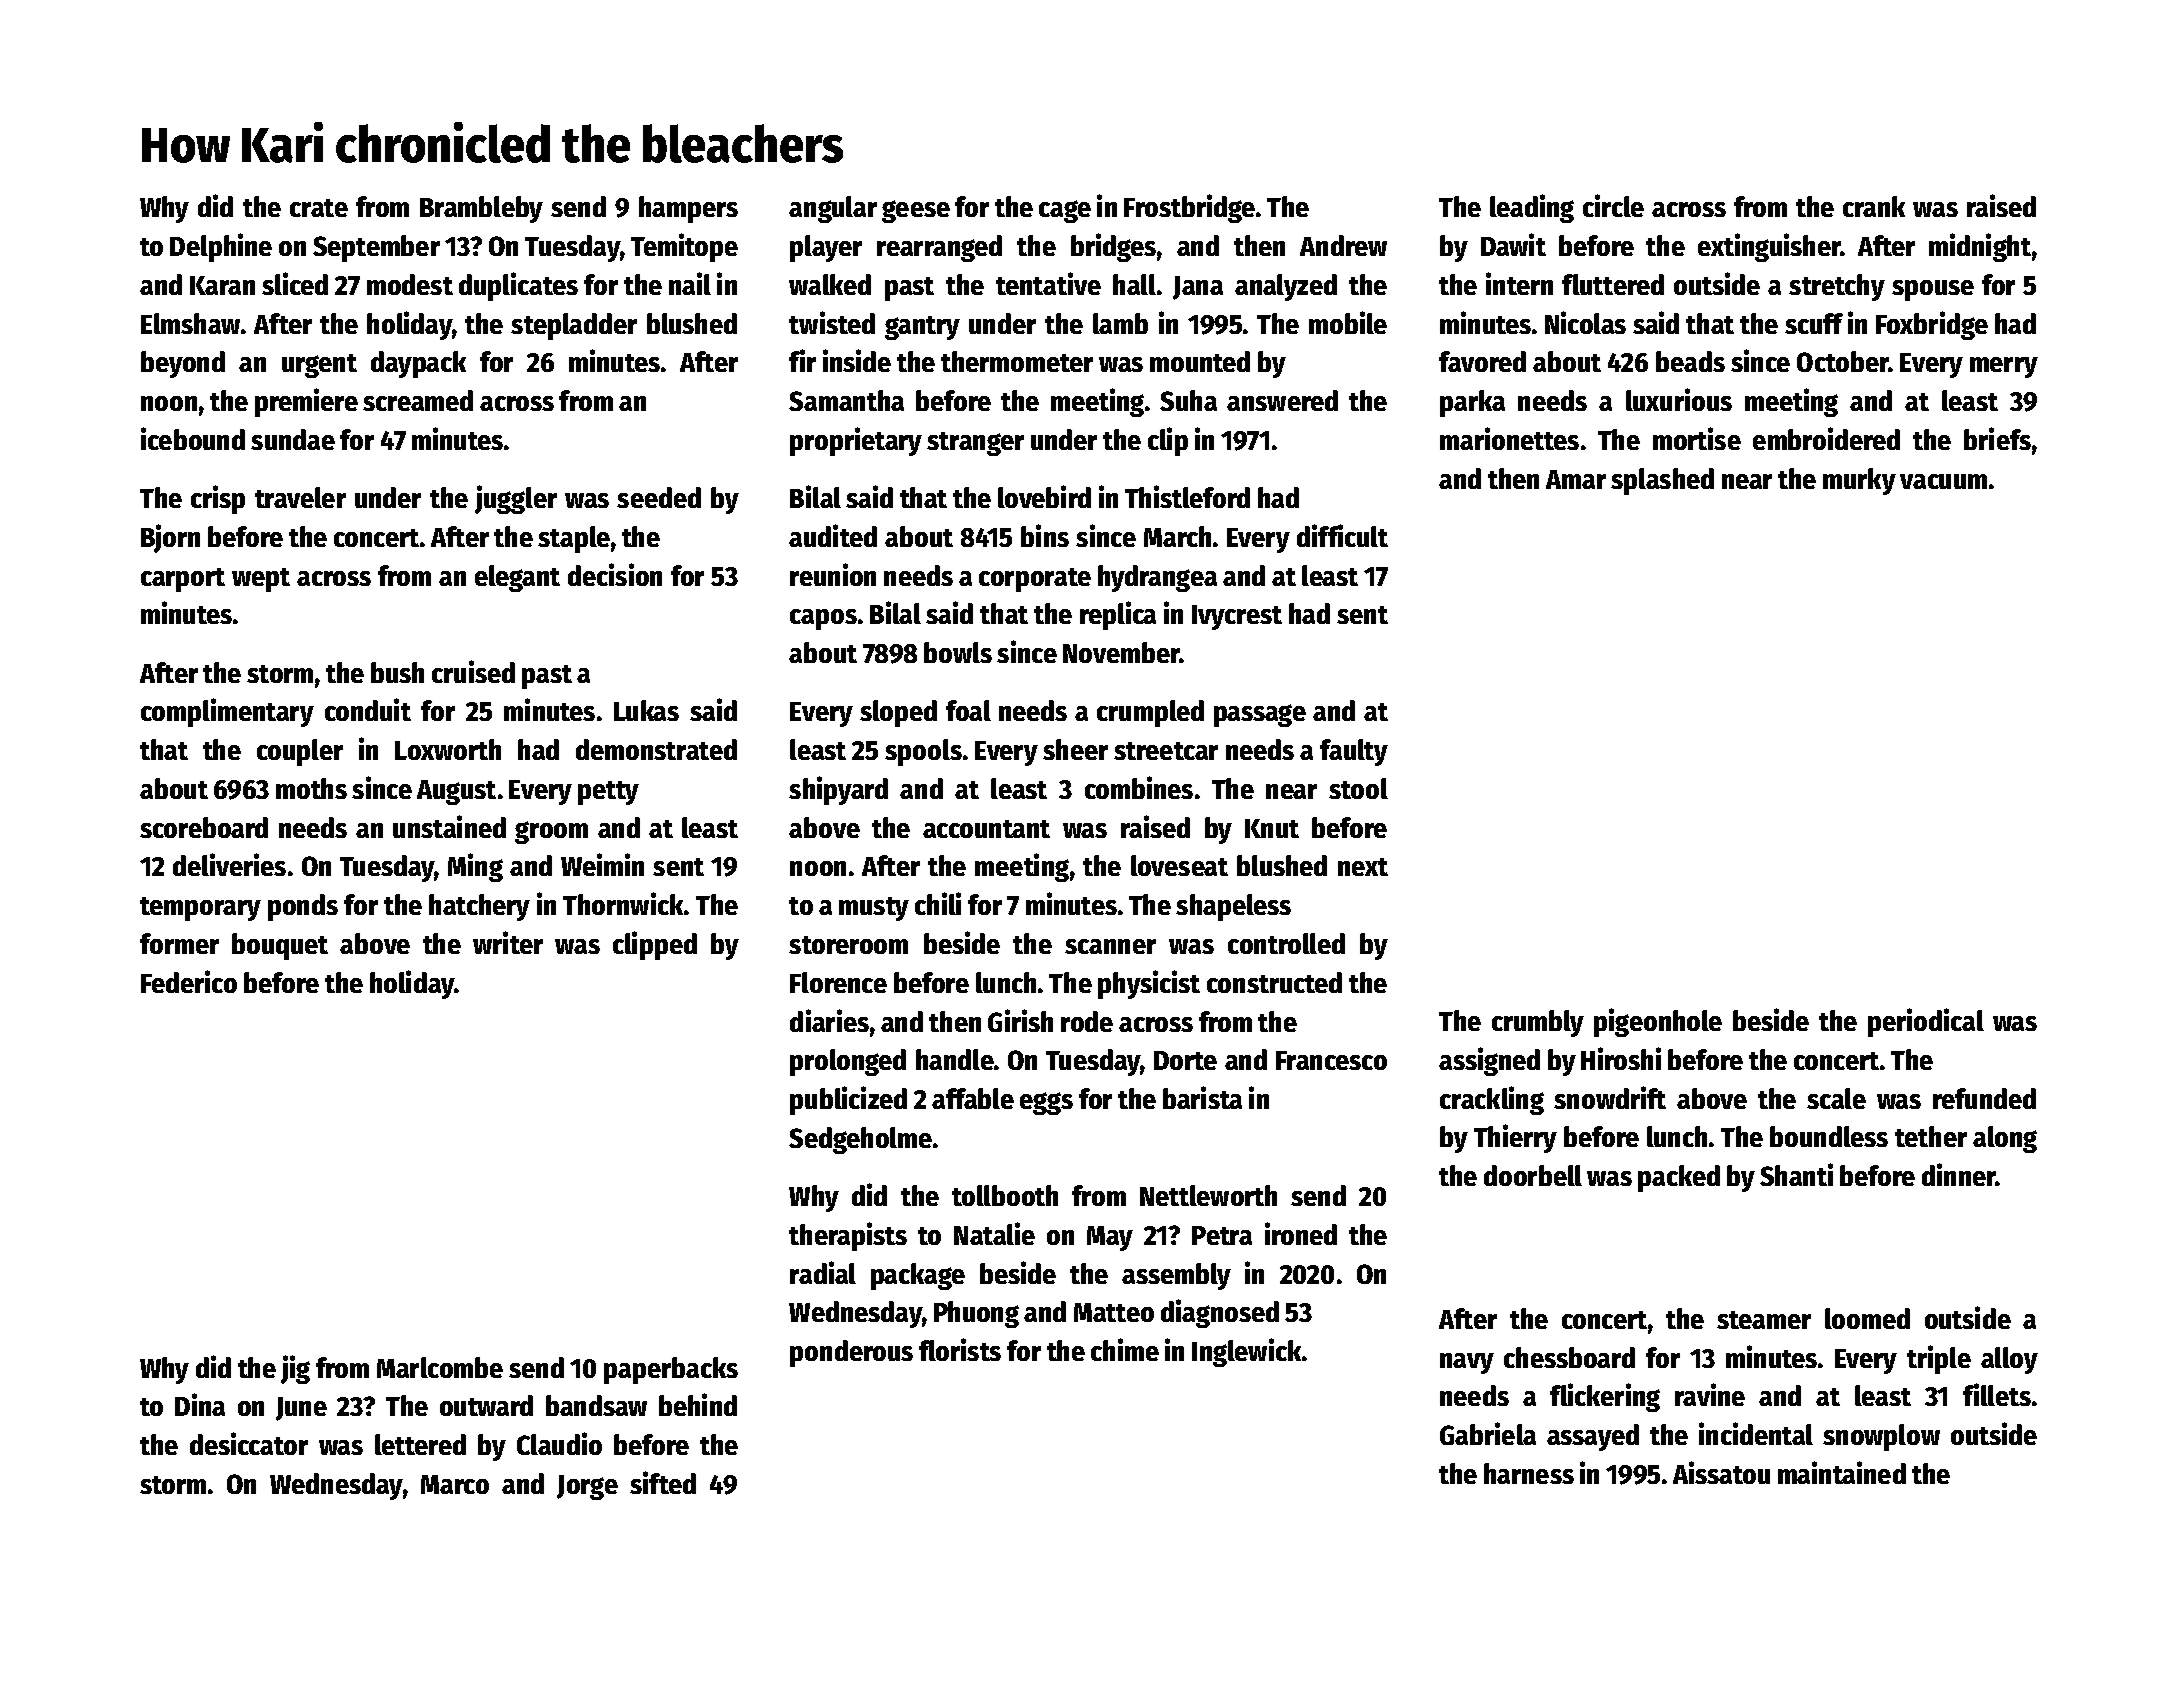 The height and width of the document is (1683, 2178). What do you see at coordinates (1926, 1022) in the document?
I see `periodical` at bounding box center [1926, 1022].
